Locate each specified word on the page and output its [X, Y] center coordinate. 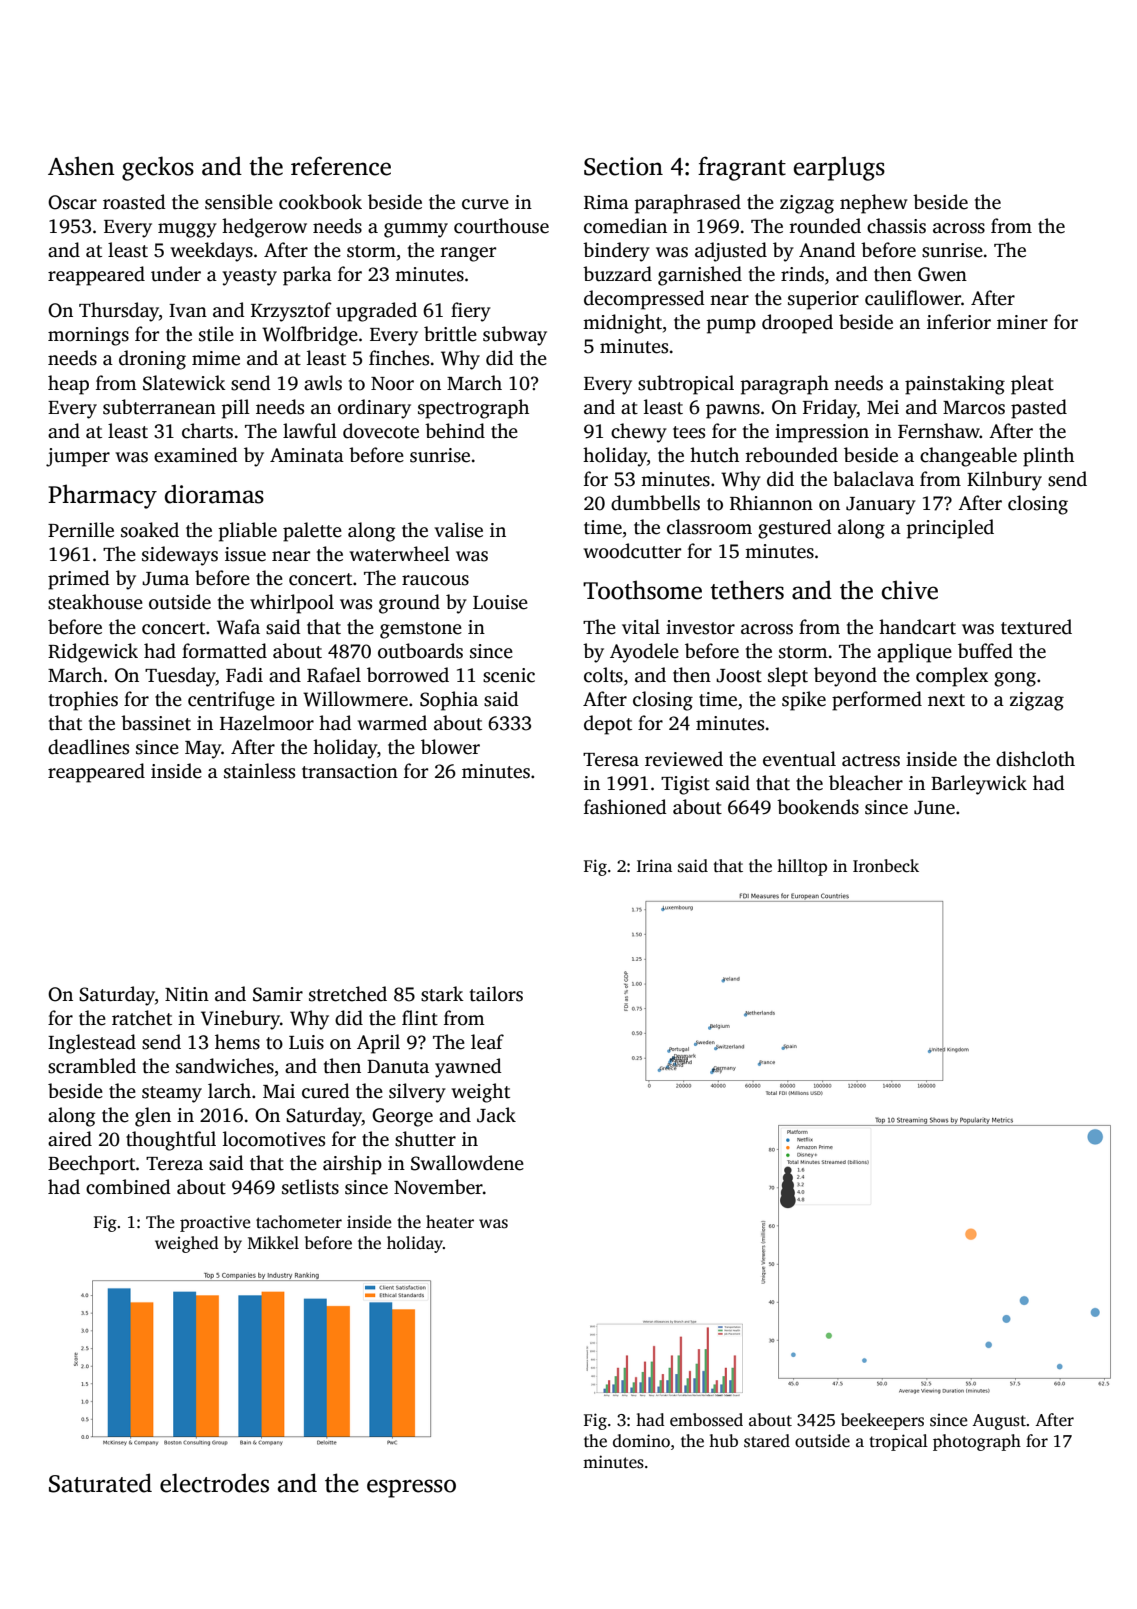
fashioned [625, 807]
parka [307, 276]
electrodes [214, 1483]
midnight [622, 324]
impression [822, 433]
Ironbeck [886, 866]
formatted [224, 651]
